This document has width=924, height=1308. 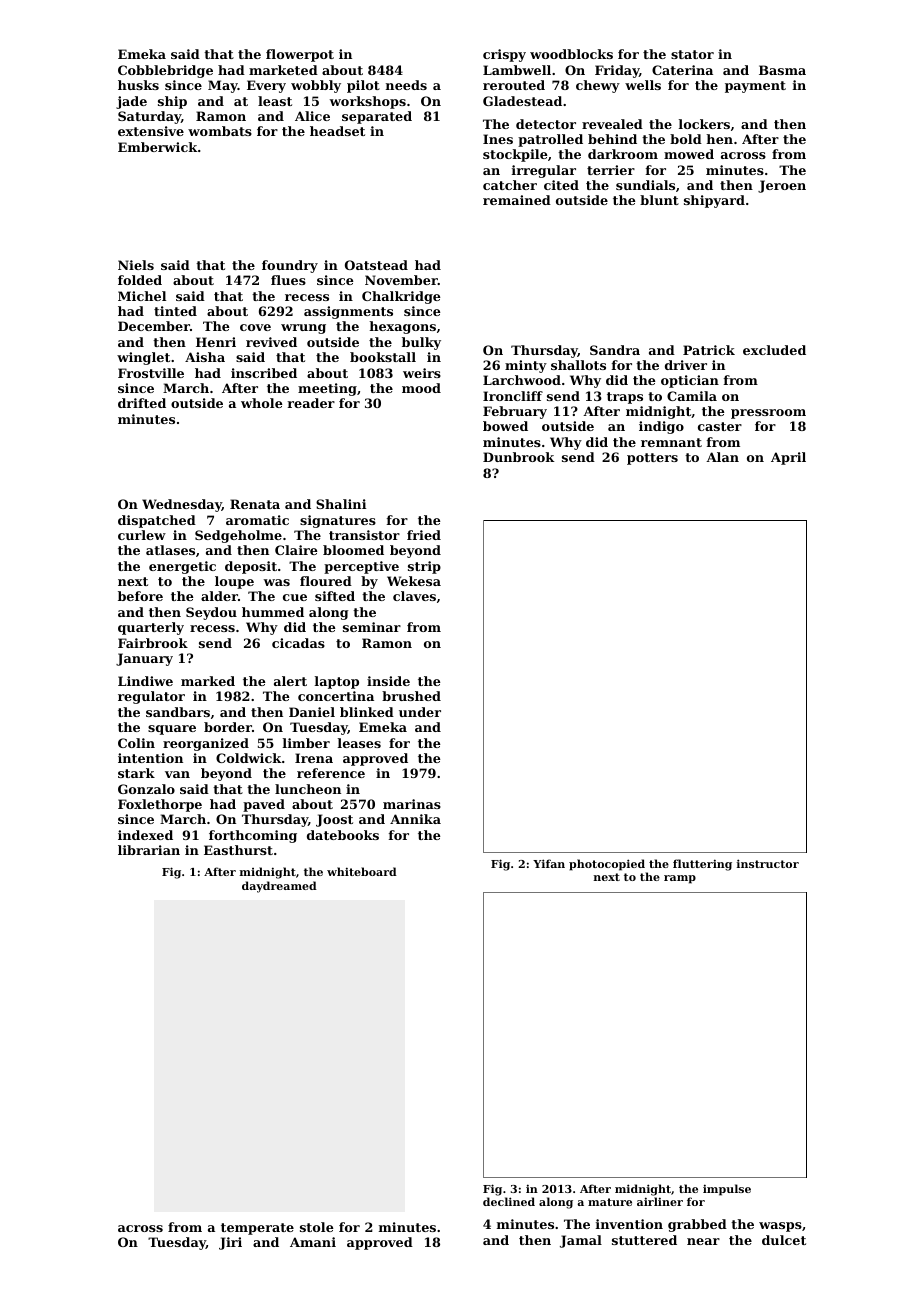 I want to click on Annika, so click(x=415, y=819).
